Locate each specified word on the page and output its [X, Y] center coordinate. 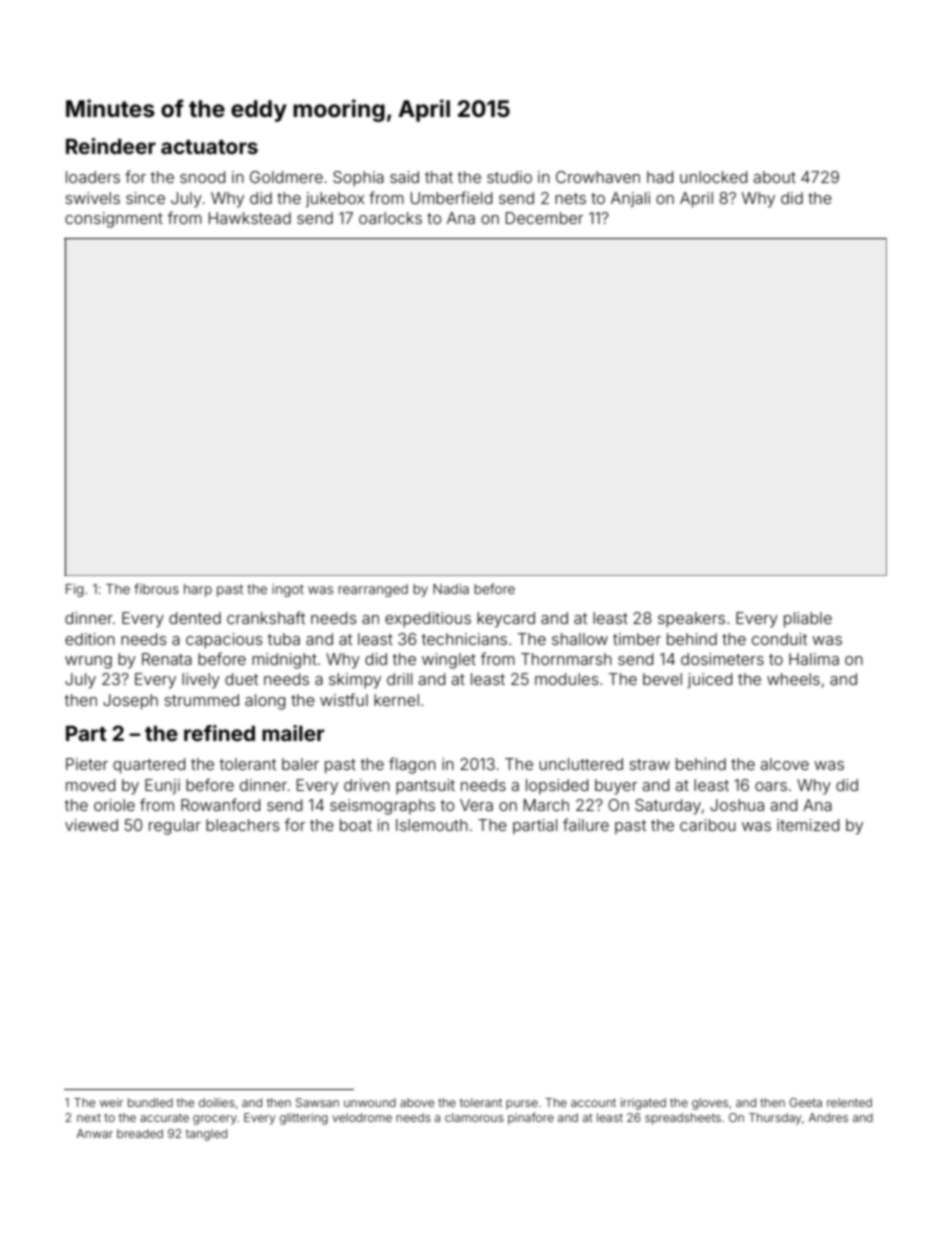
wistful [344, 699]
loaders [93, 177]
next [89, 1118]
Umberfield [451, 197]
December [544, 218]
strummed [201, 700]
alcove [784, 764]
